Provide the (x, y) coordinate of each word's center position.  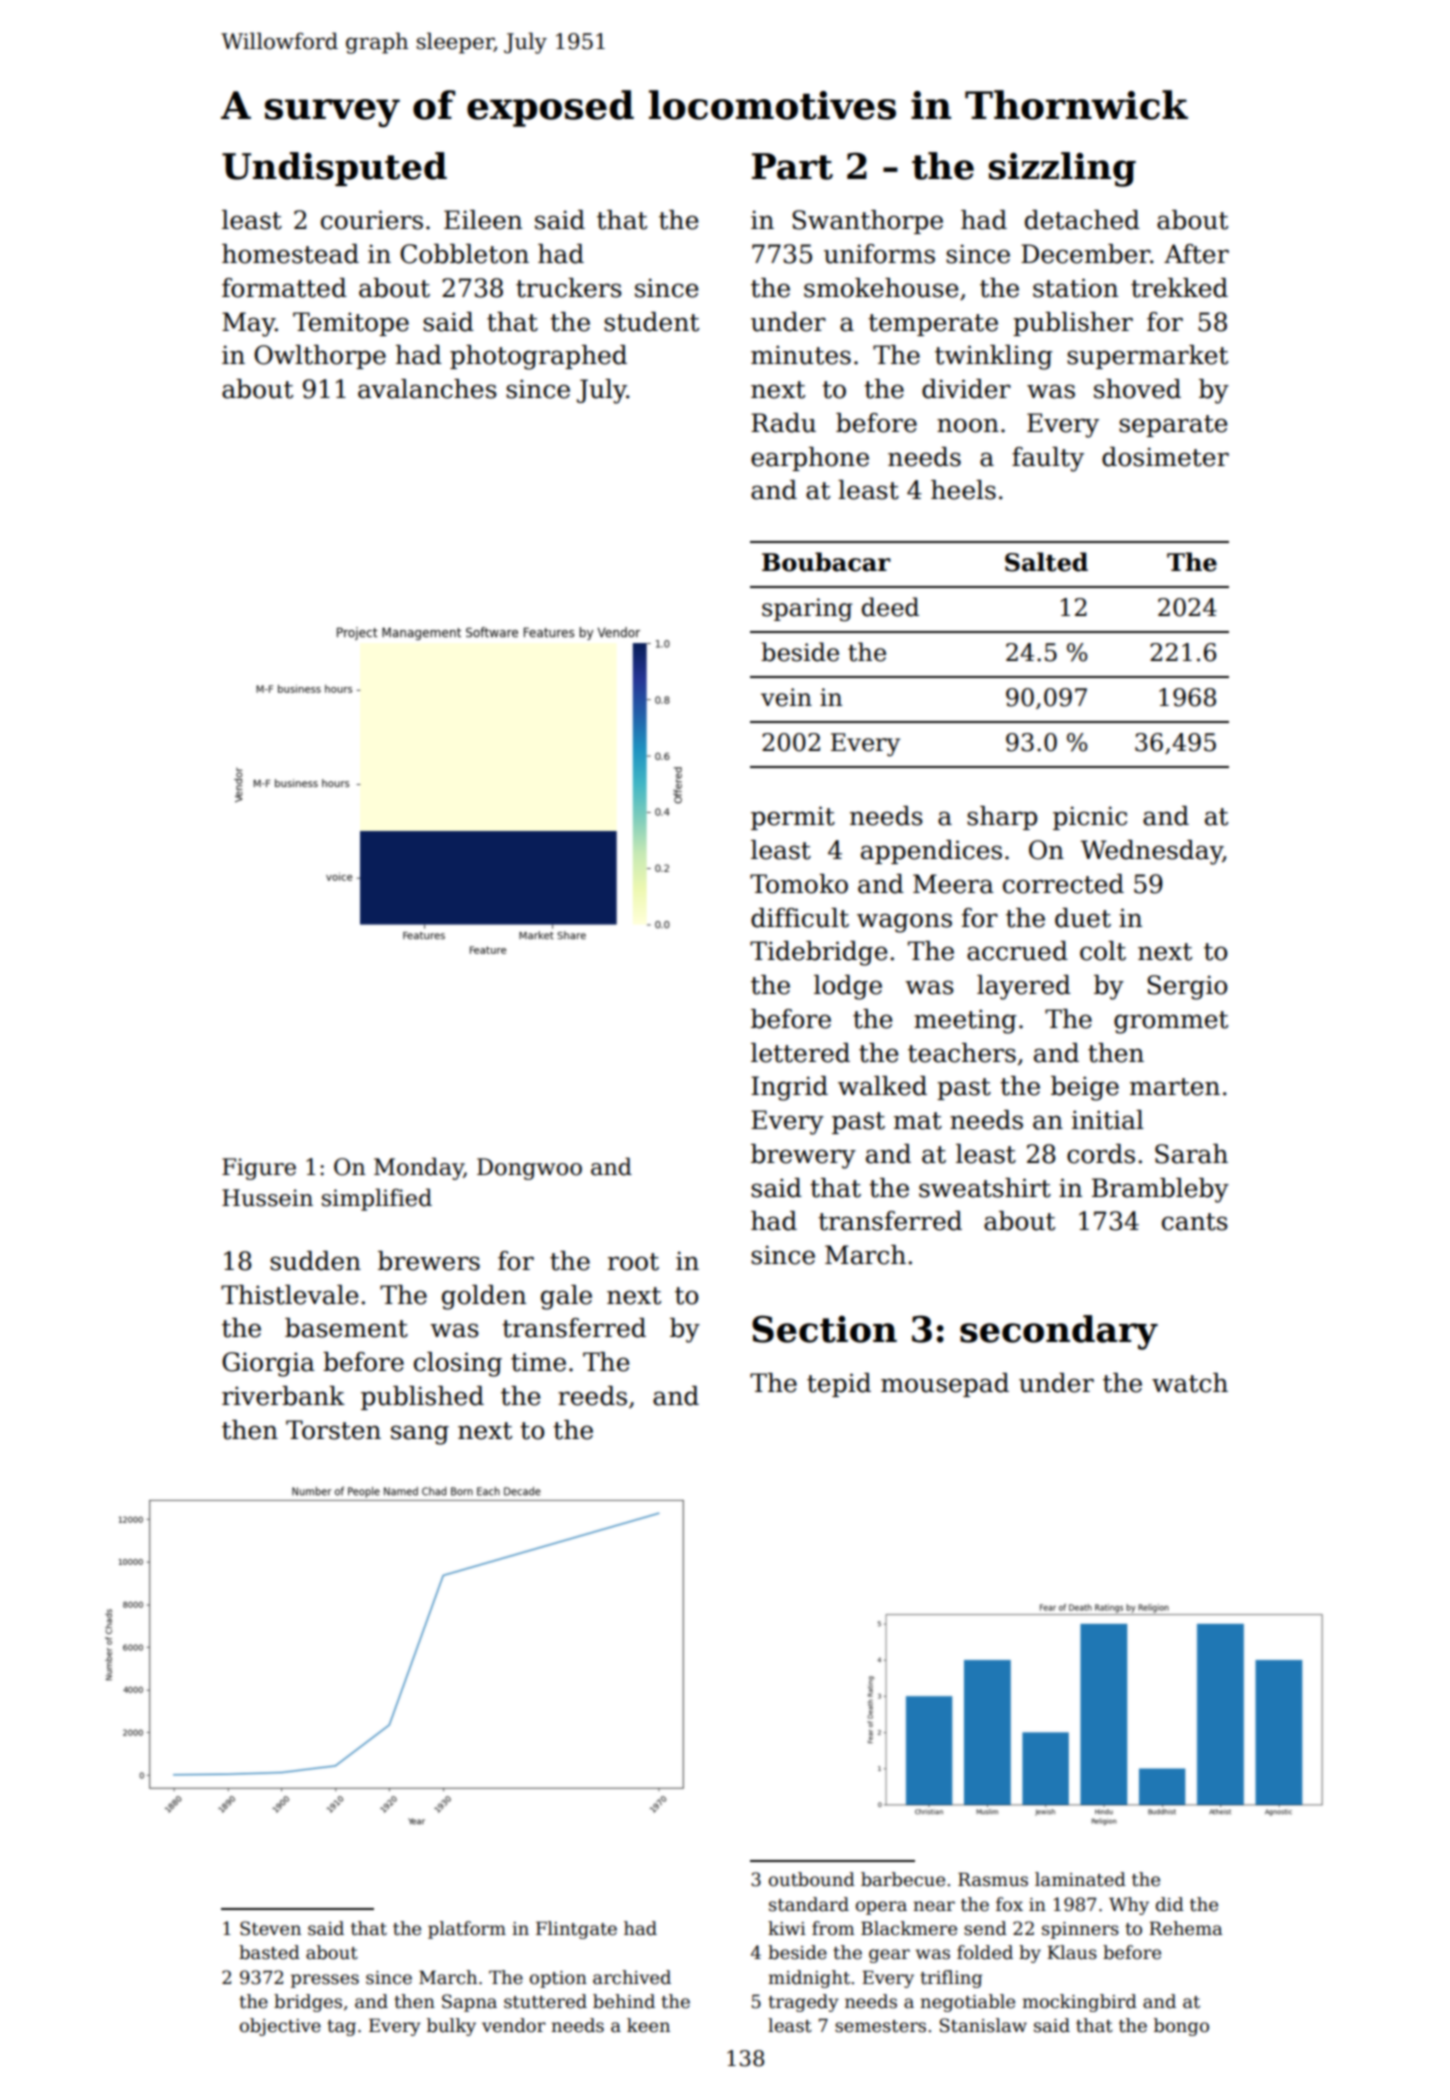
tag (341, 2028)
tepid (839, 1385)
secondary (1059, 1332)
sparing (807, 610)
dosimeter (1165, 457)
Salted (1046, 562)
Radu (783, 423)
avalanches (427, 389)
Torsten (333, 1430)
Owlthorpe (320, 357)
